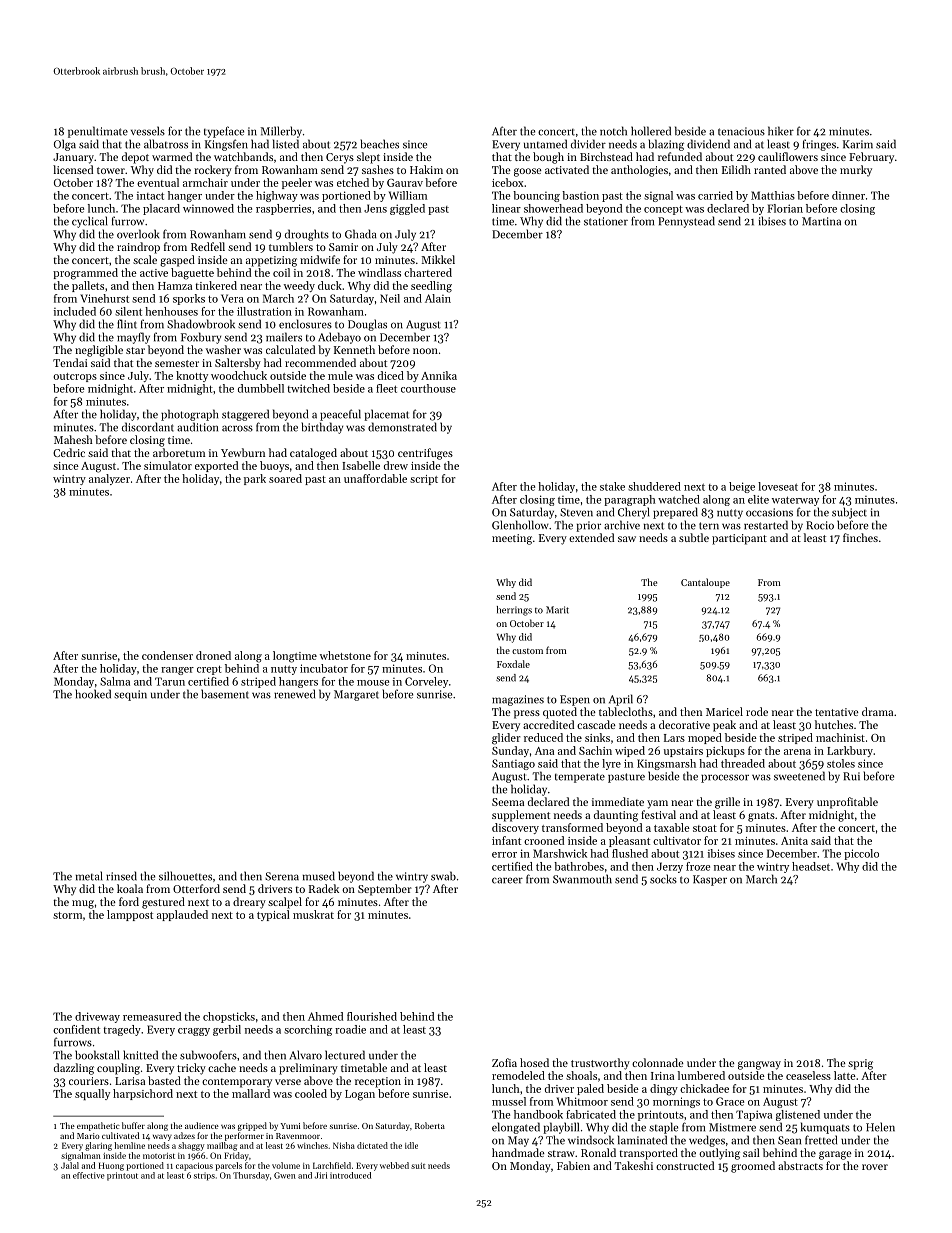 The image size is (952, 1233). What do you see at coordinates (708, 144) in the screenshot?
I see `dividend` at bounding box center [708, 144].
